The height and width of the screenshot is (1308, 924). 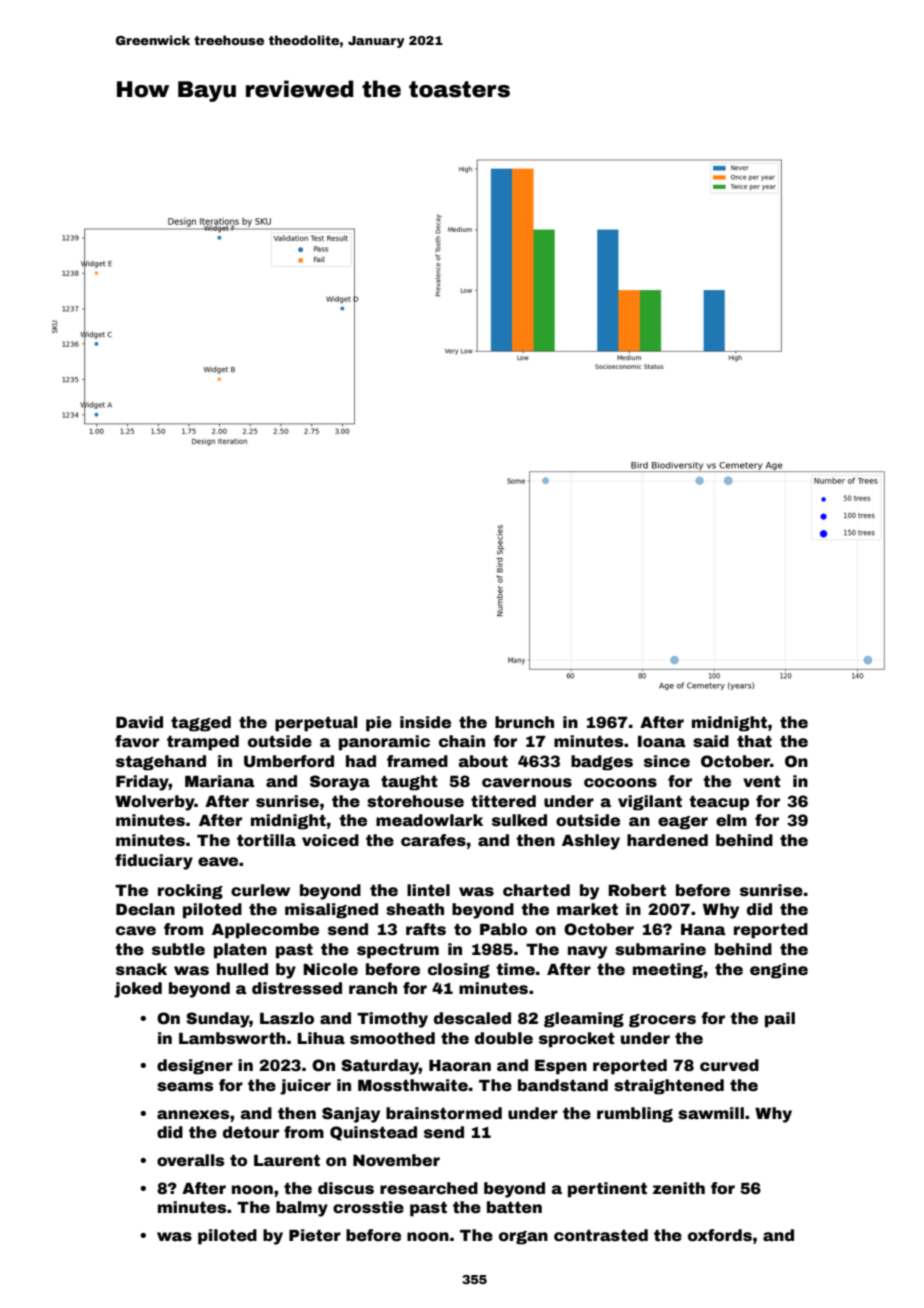 What do you see at coordinates (185, 1087) in the screenshot?
I see `seams` at bounding box center [185, 1087].
